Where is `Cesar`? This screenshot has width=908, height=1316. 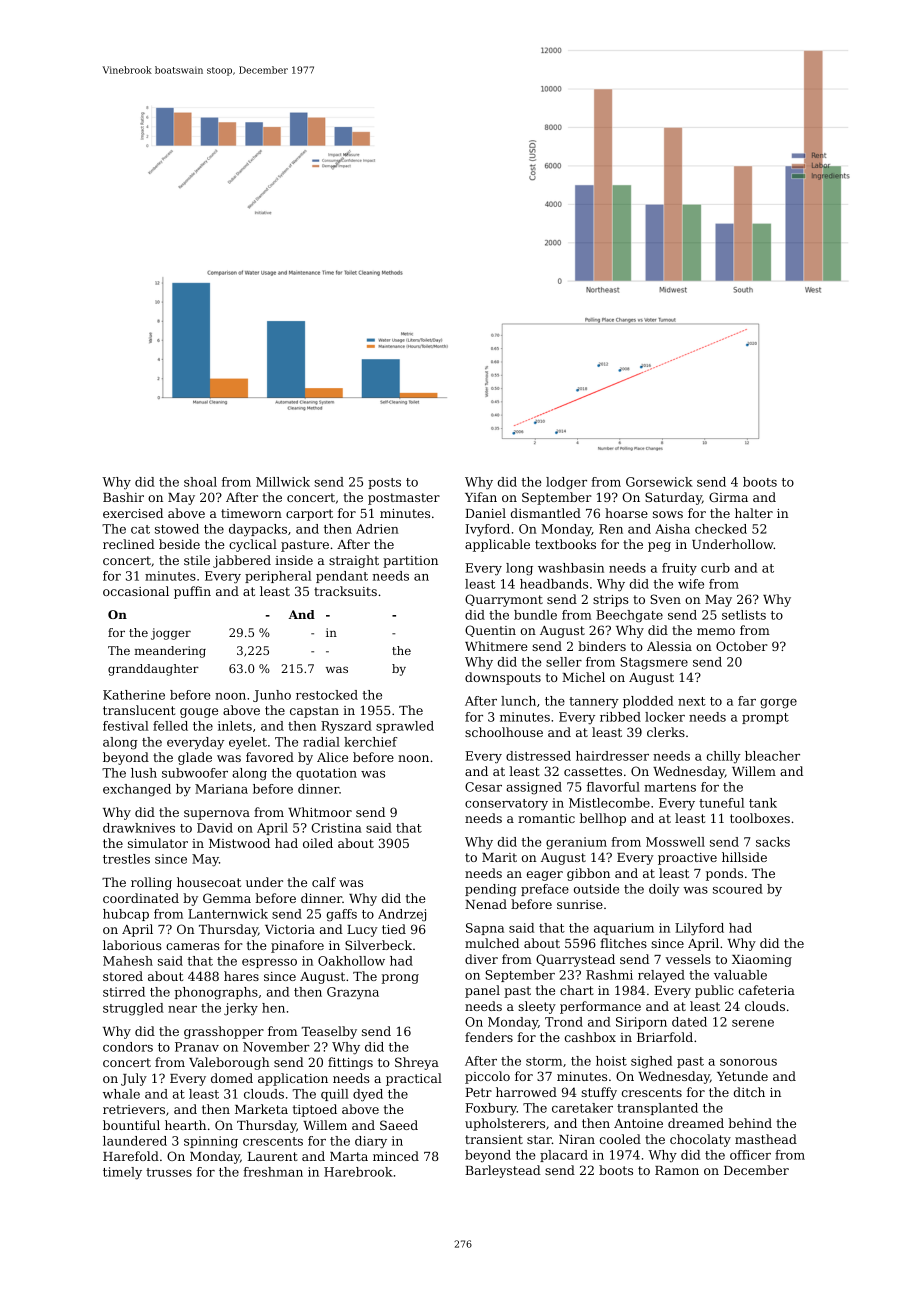 Cesar is located at coordinates (483, 787).
